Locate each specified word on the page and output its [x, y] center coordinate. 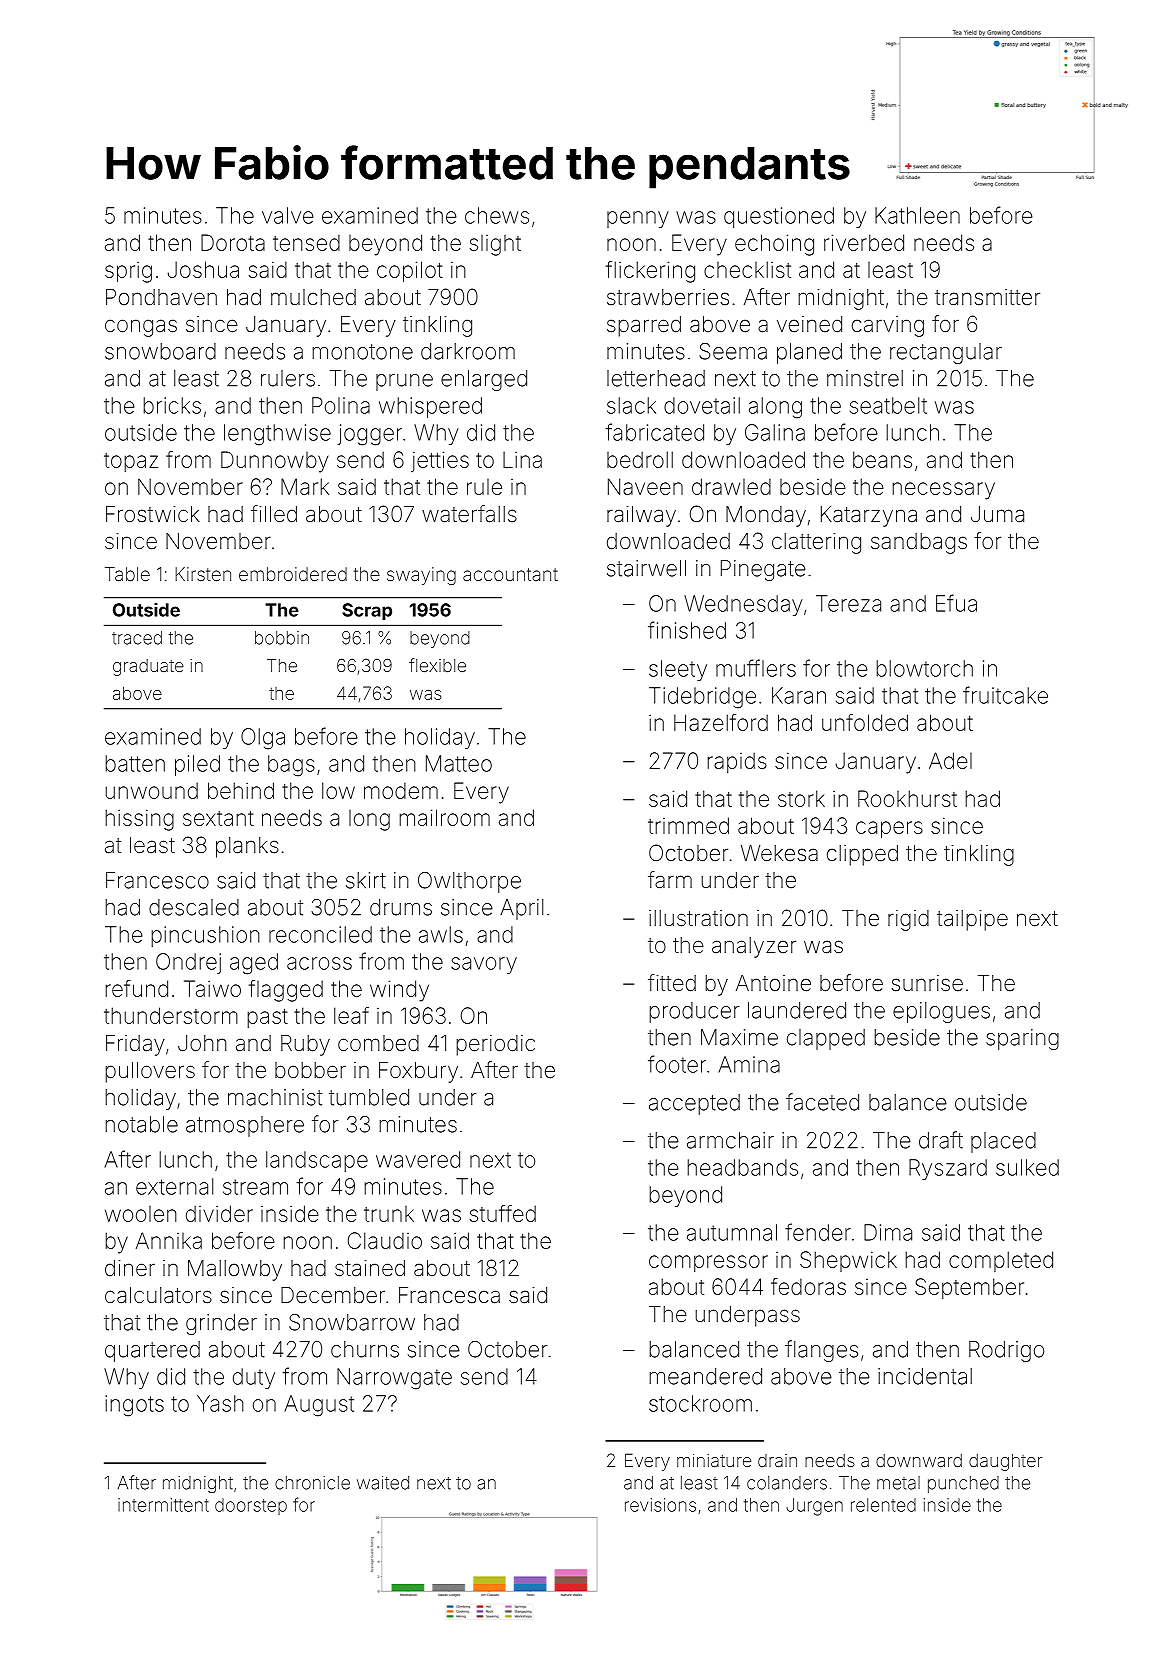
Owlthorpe [469, 882]
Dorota [233, 242]
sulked [1027, 1167]
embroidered [293, 574]
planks [247, 847]
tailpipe [972, 920]
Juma [997, 514]
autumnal [732, 1232]
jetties [440, 462]
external [174, 1186]
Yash [220, 1403]
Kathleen [917, 215]
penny [638, 219]
